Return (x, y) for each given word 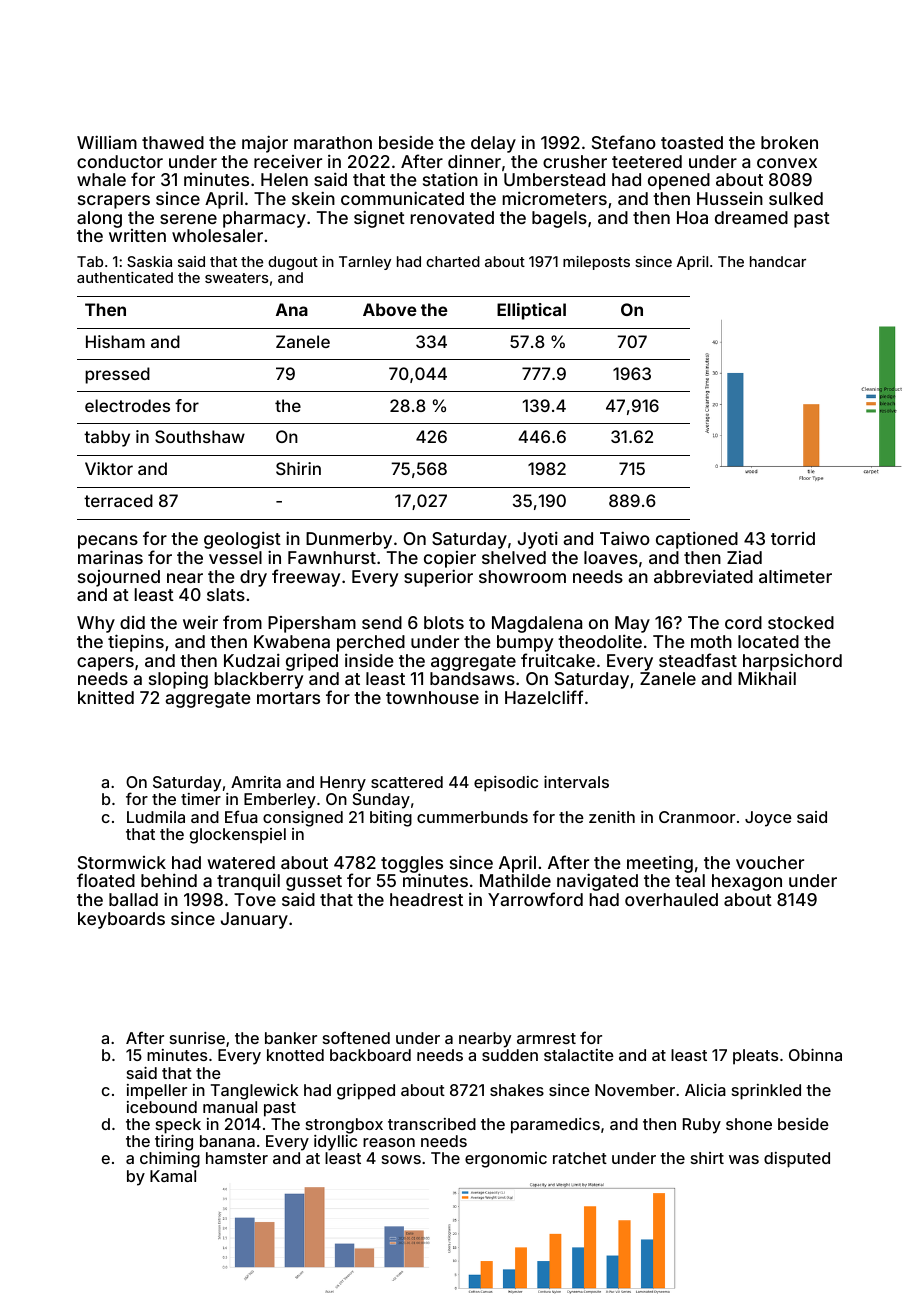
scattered (407, 782)
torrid (793, 538)
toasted (692, 142)
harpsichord (792, 662)
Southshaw (200, 436)
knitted (106, 697)
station (450, 179)
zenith (612, 817)
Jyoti (538, 540)
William (107, 142)
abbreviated (703, 576)
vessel (235, 557)
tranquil (248, 882)
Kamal (173, 1176)
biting (391, 819)
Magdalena (537, 624)
